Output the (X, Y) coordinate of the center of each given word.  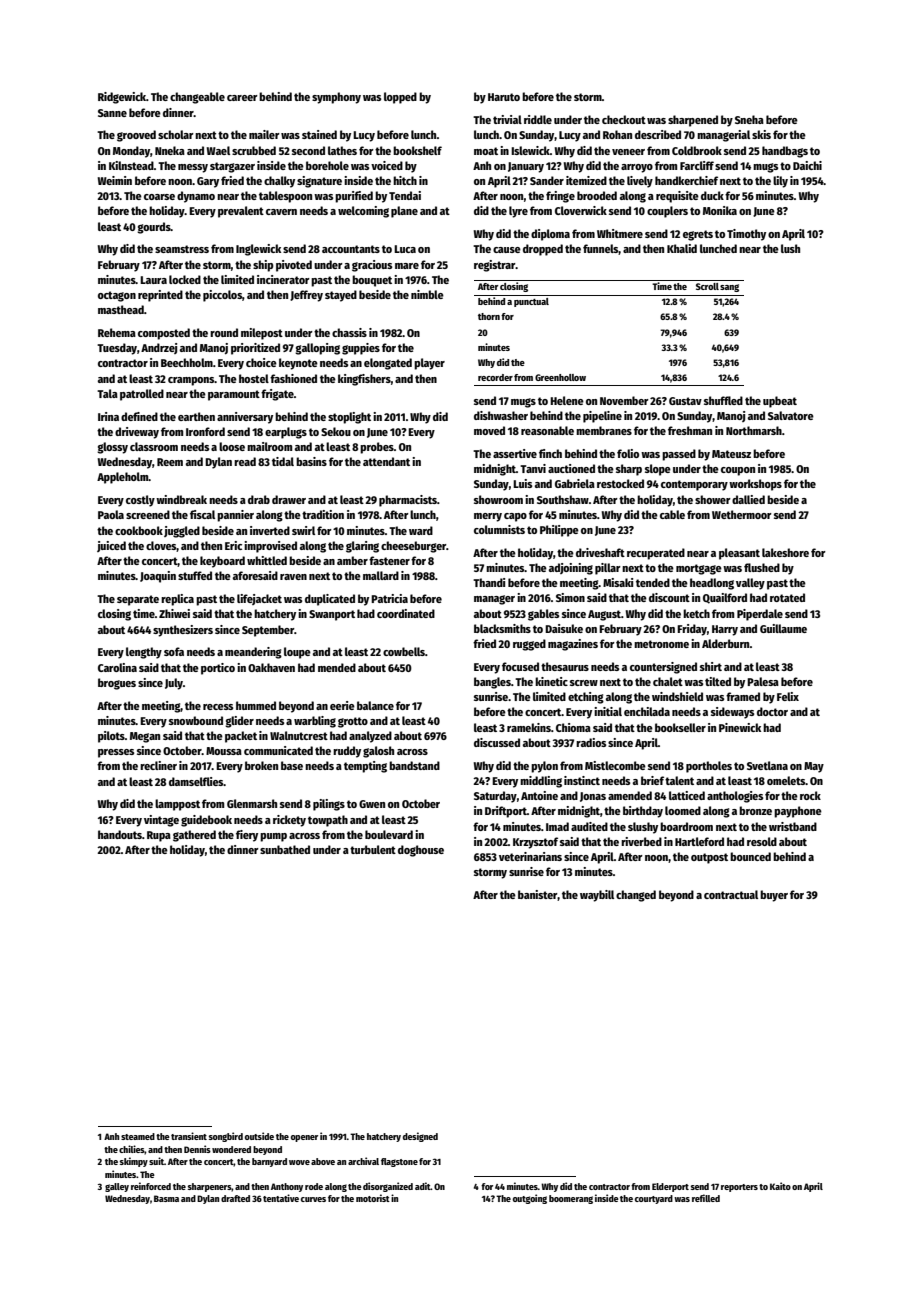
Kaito (780, 1186)
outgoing (530, 1199)
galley (117, 1187)
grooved (136, 136)
